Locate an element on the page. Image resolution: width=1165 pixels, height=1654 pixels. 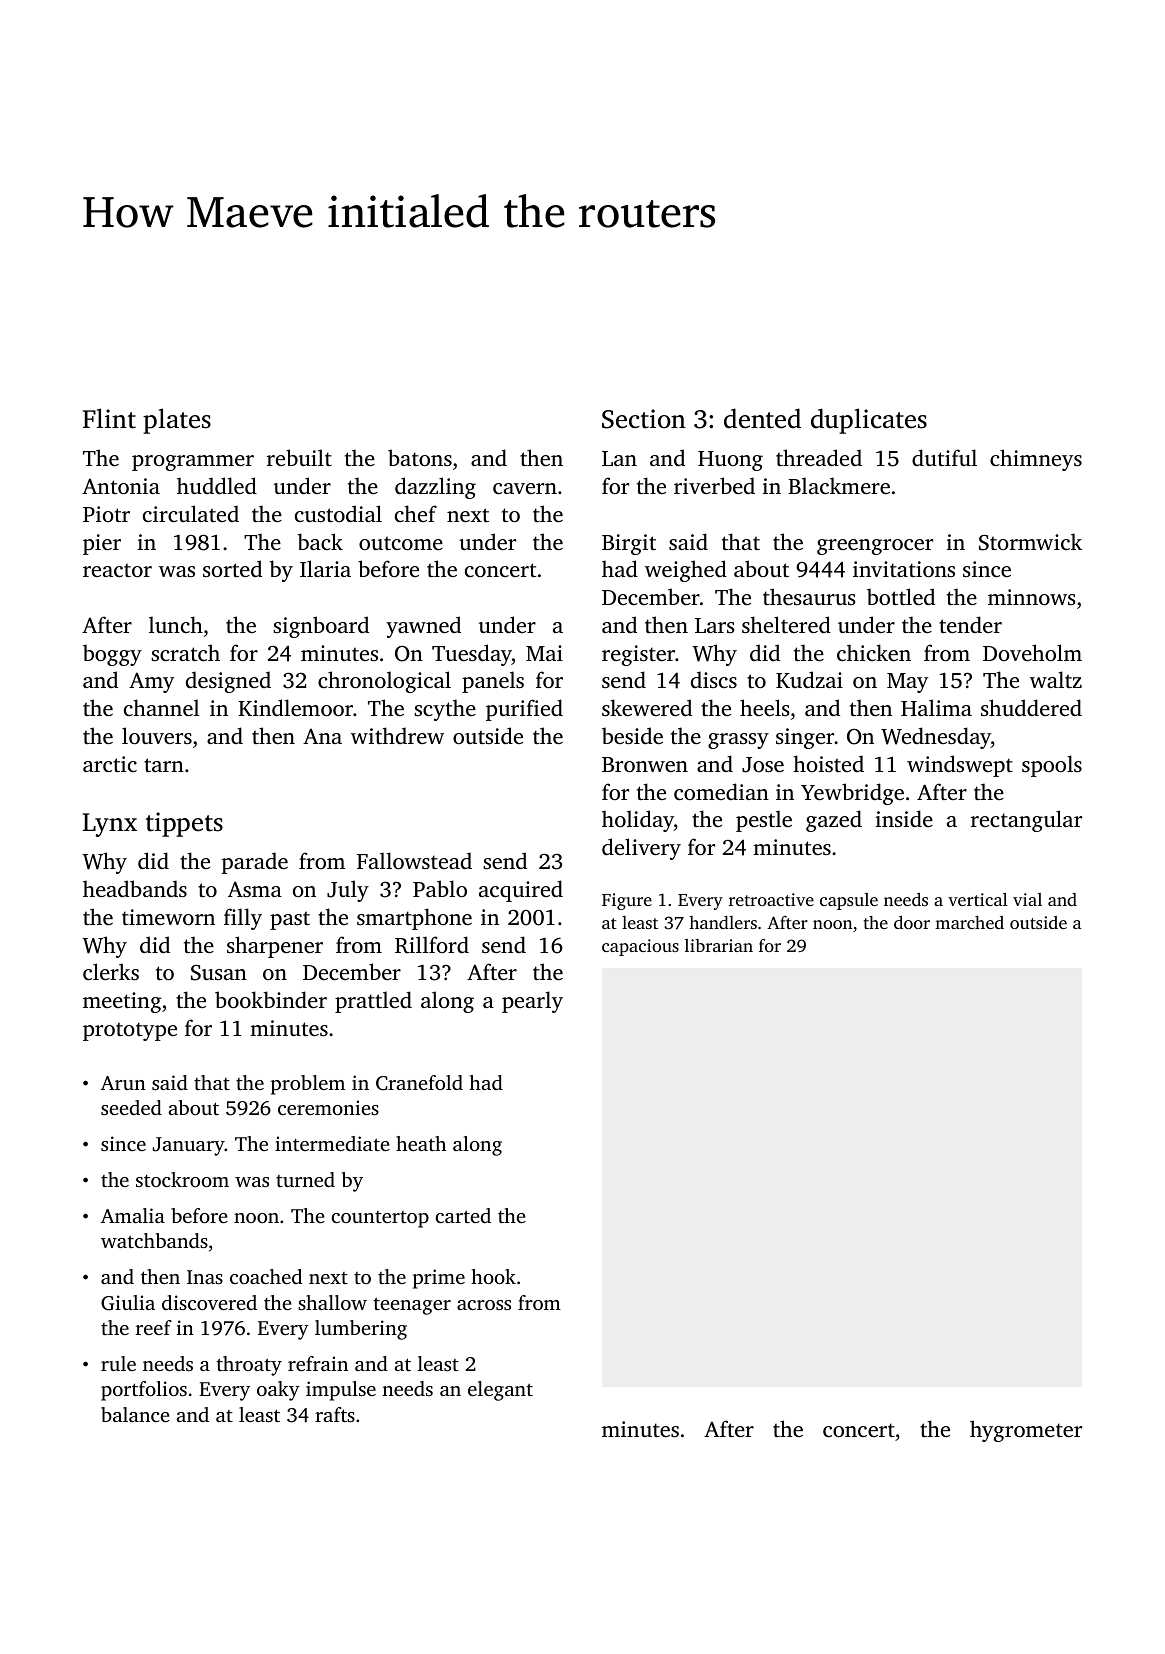
elegant is located at coordinates (500, 1391).
